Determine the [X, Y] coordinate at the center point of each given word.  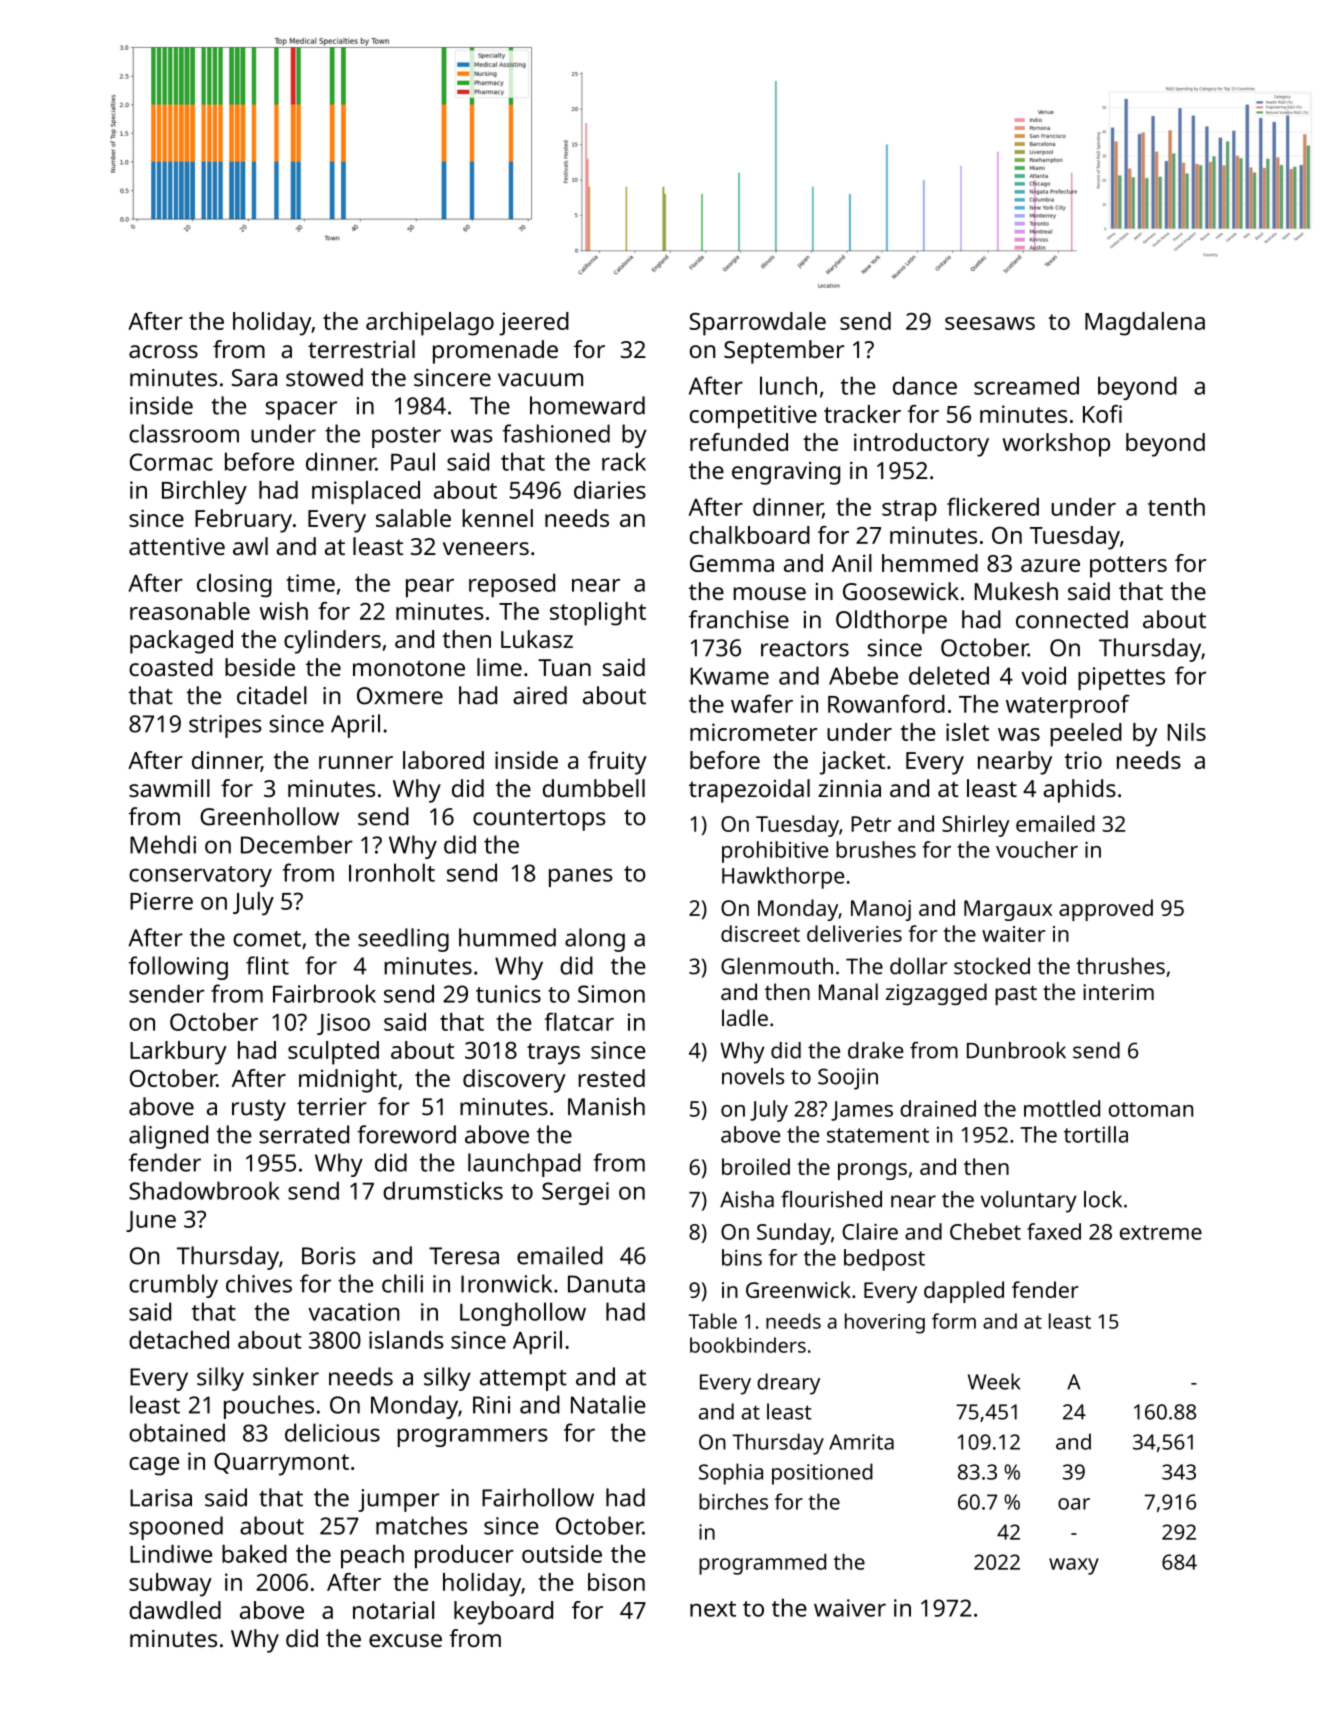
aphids [1079, 791]
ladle [745, 1017]
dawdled [175, 1610]
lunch [788, 385]
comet [267, 939]
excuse [405, 1640]
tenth [1176, 507]
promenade [495, 352]
